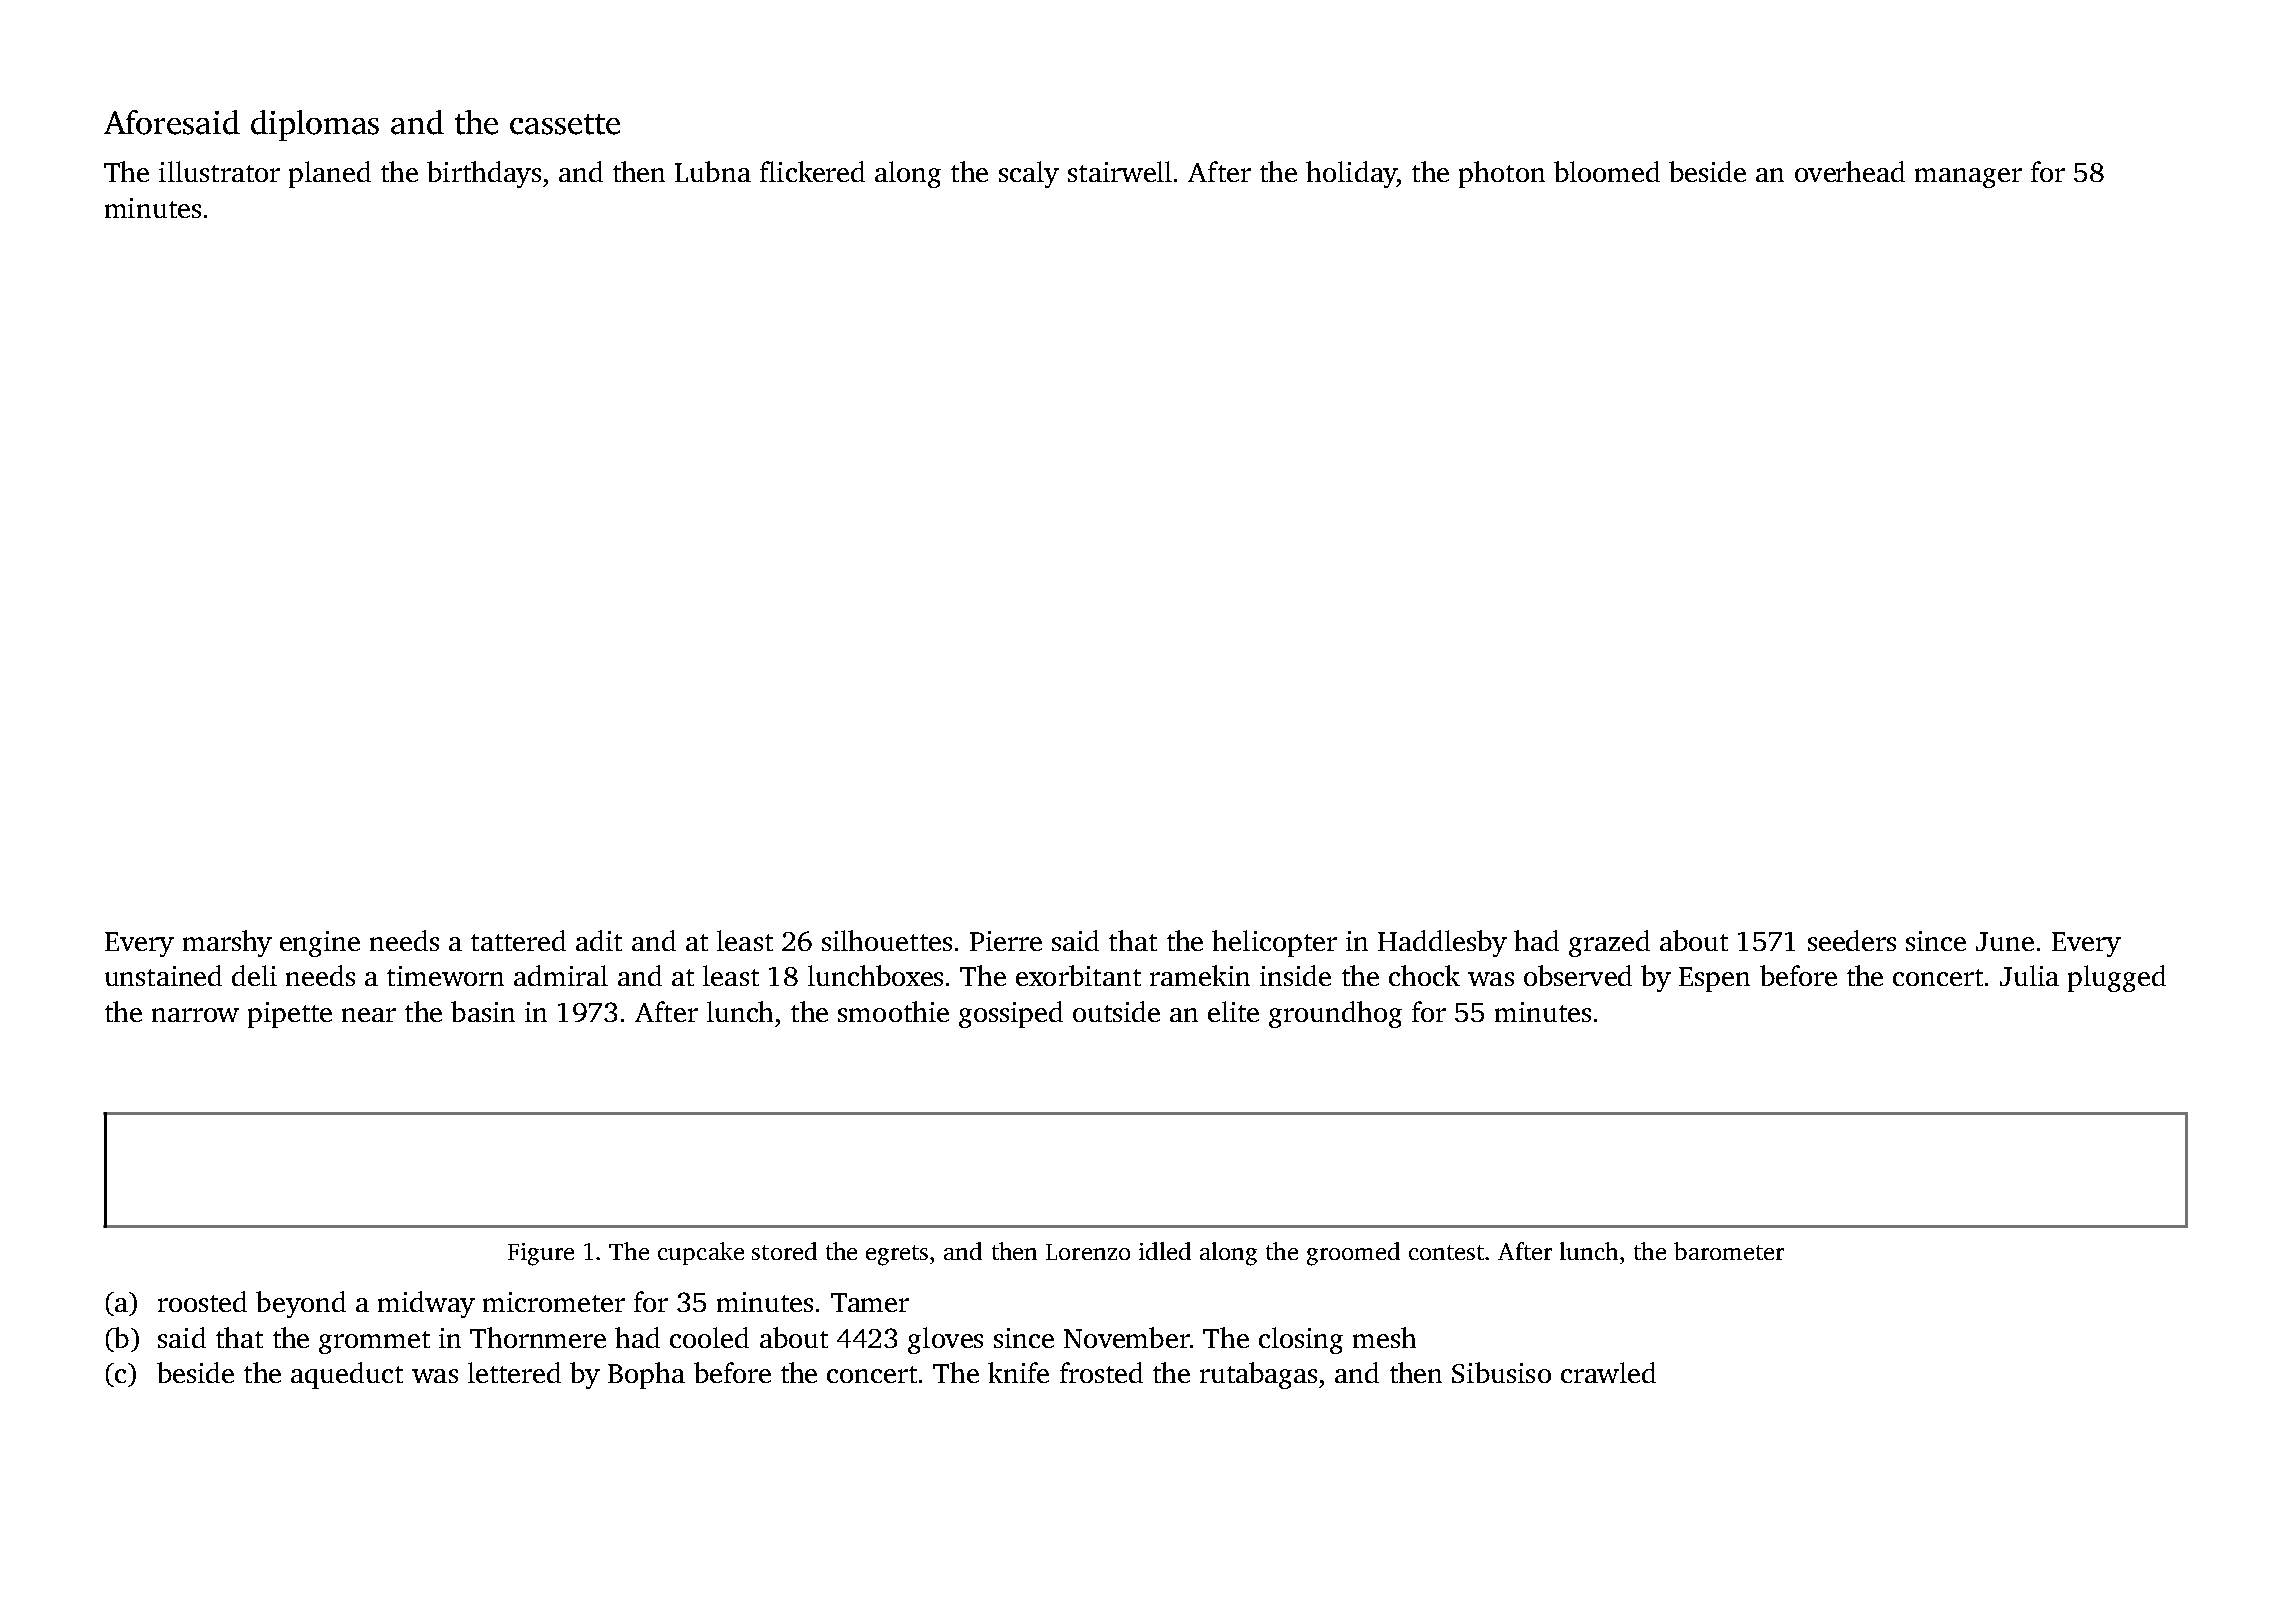  Describe the element at coordinates (195, 1015) in the image. I see `narrow` at that location.
